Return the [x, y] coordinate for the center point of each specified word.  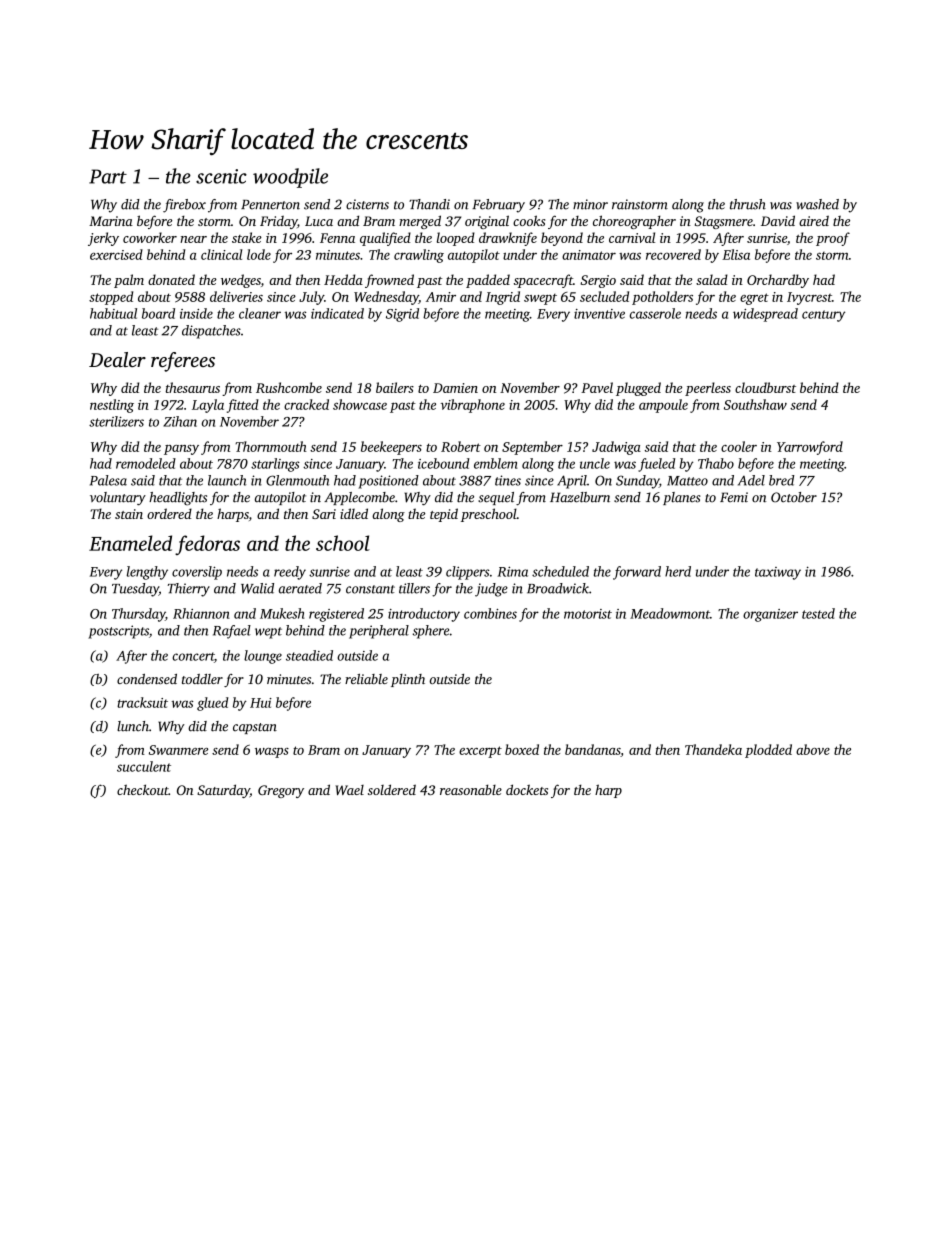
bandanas [592, 749]
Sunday [637, 482]
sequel [496, 498]
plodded [768, 751]
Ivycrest [809, 298]
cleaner [260, 313]
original [487, 222]
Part [108, 176]
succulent [144, 766]
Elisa [736, 254]
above [813, 749]
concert [193, 656]
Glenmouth [297, 480]
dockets [527, 789]
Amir [441, 297]
